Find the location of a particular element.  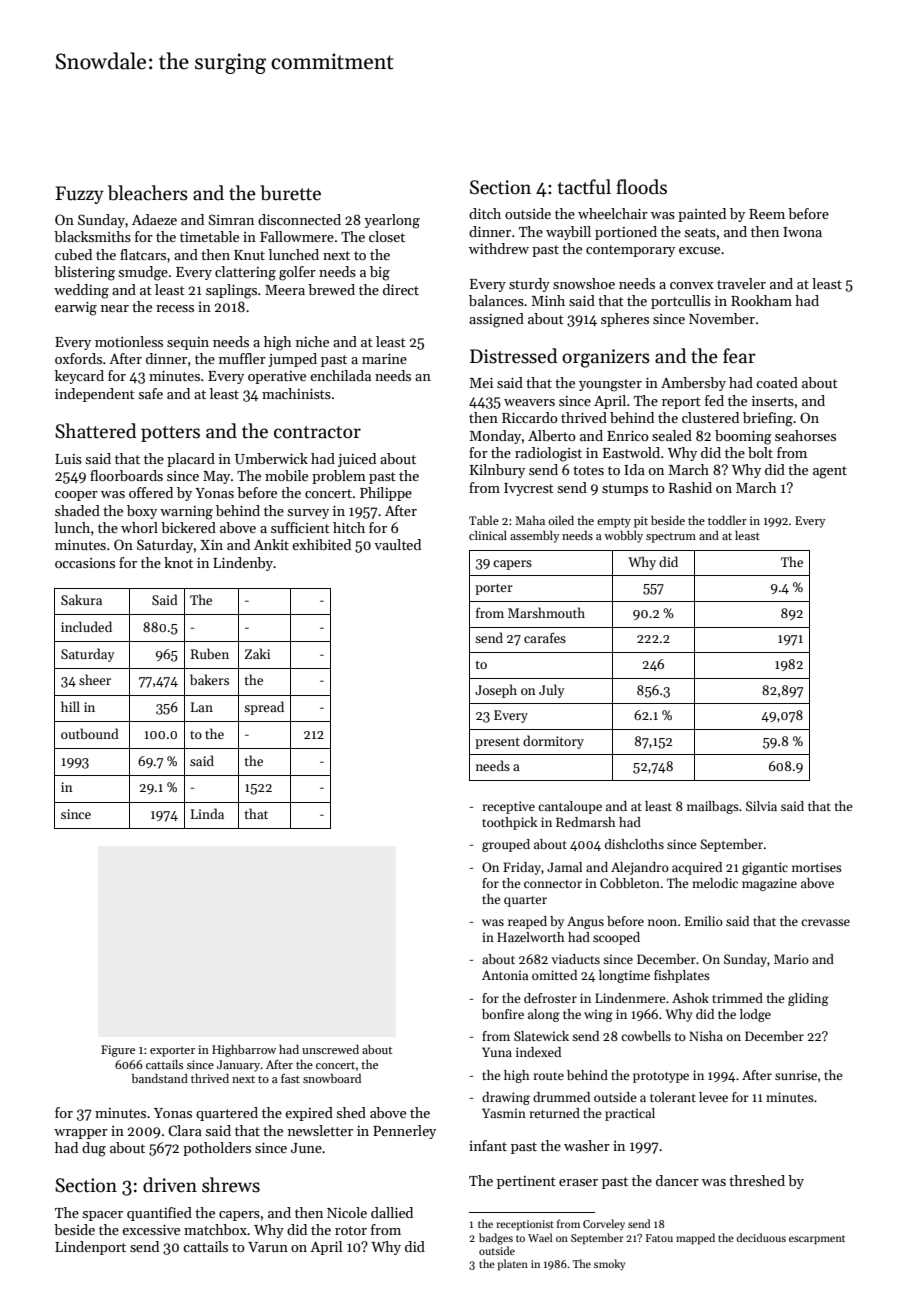

Silvia is located at coordinates (761, 806).
